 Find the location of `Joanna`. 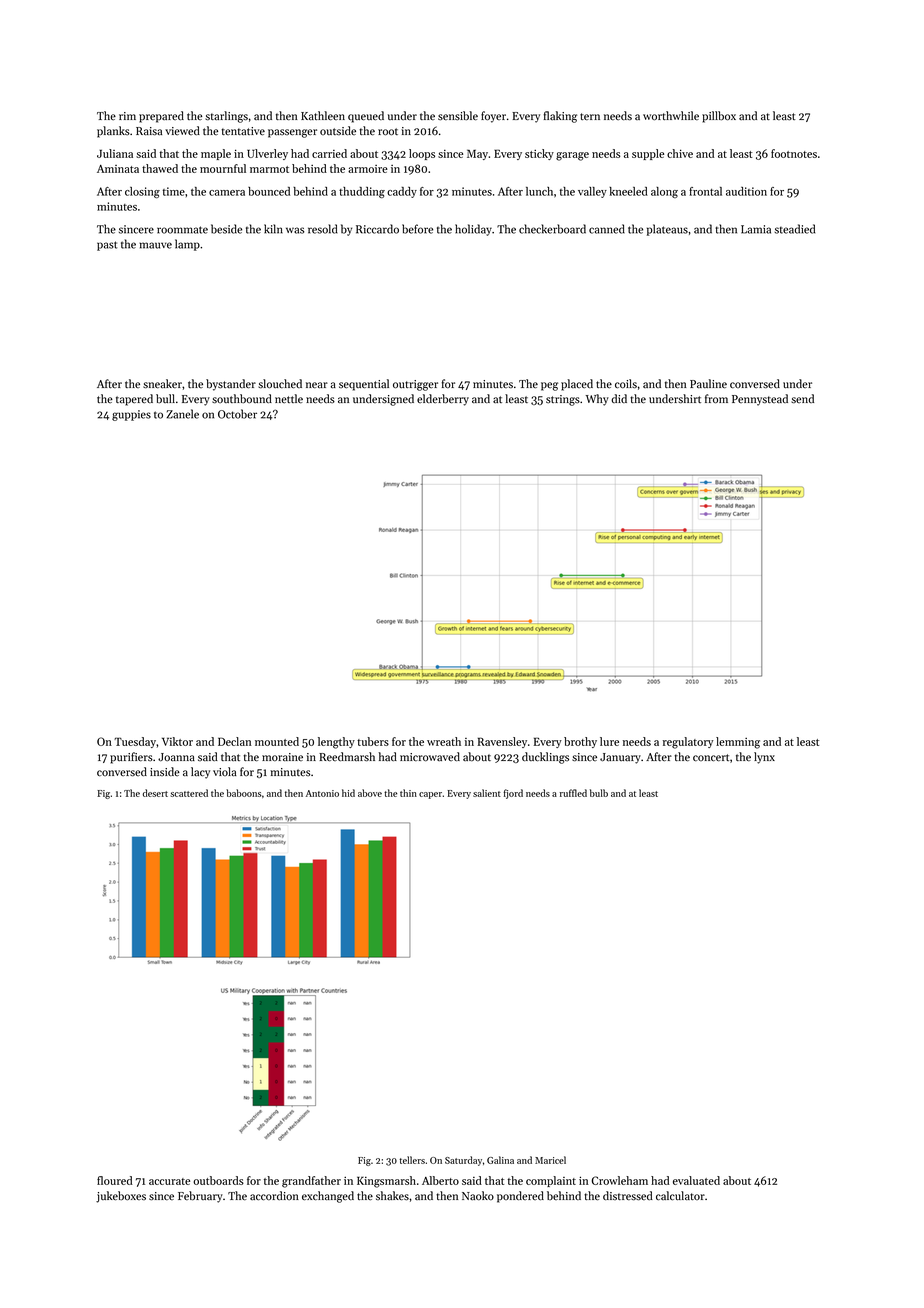

Joanna is located at coordinates (176, 757).
